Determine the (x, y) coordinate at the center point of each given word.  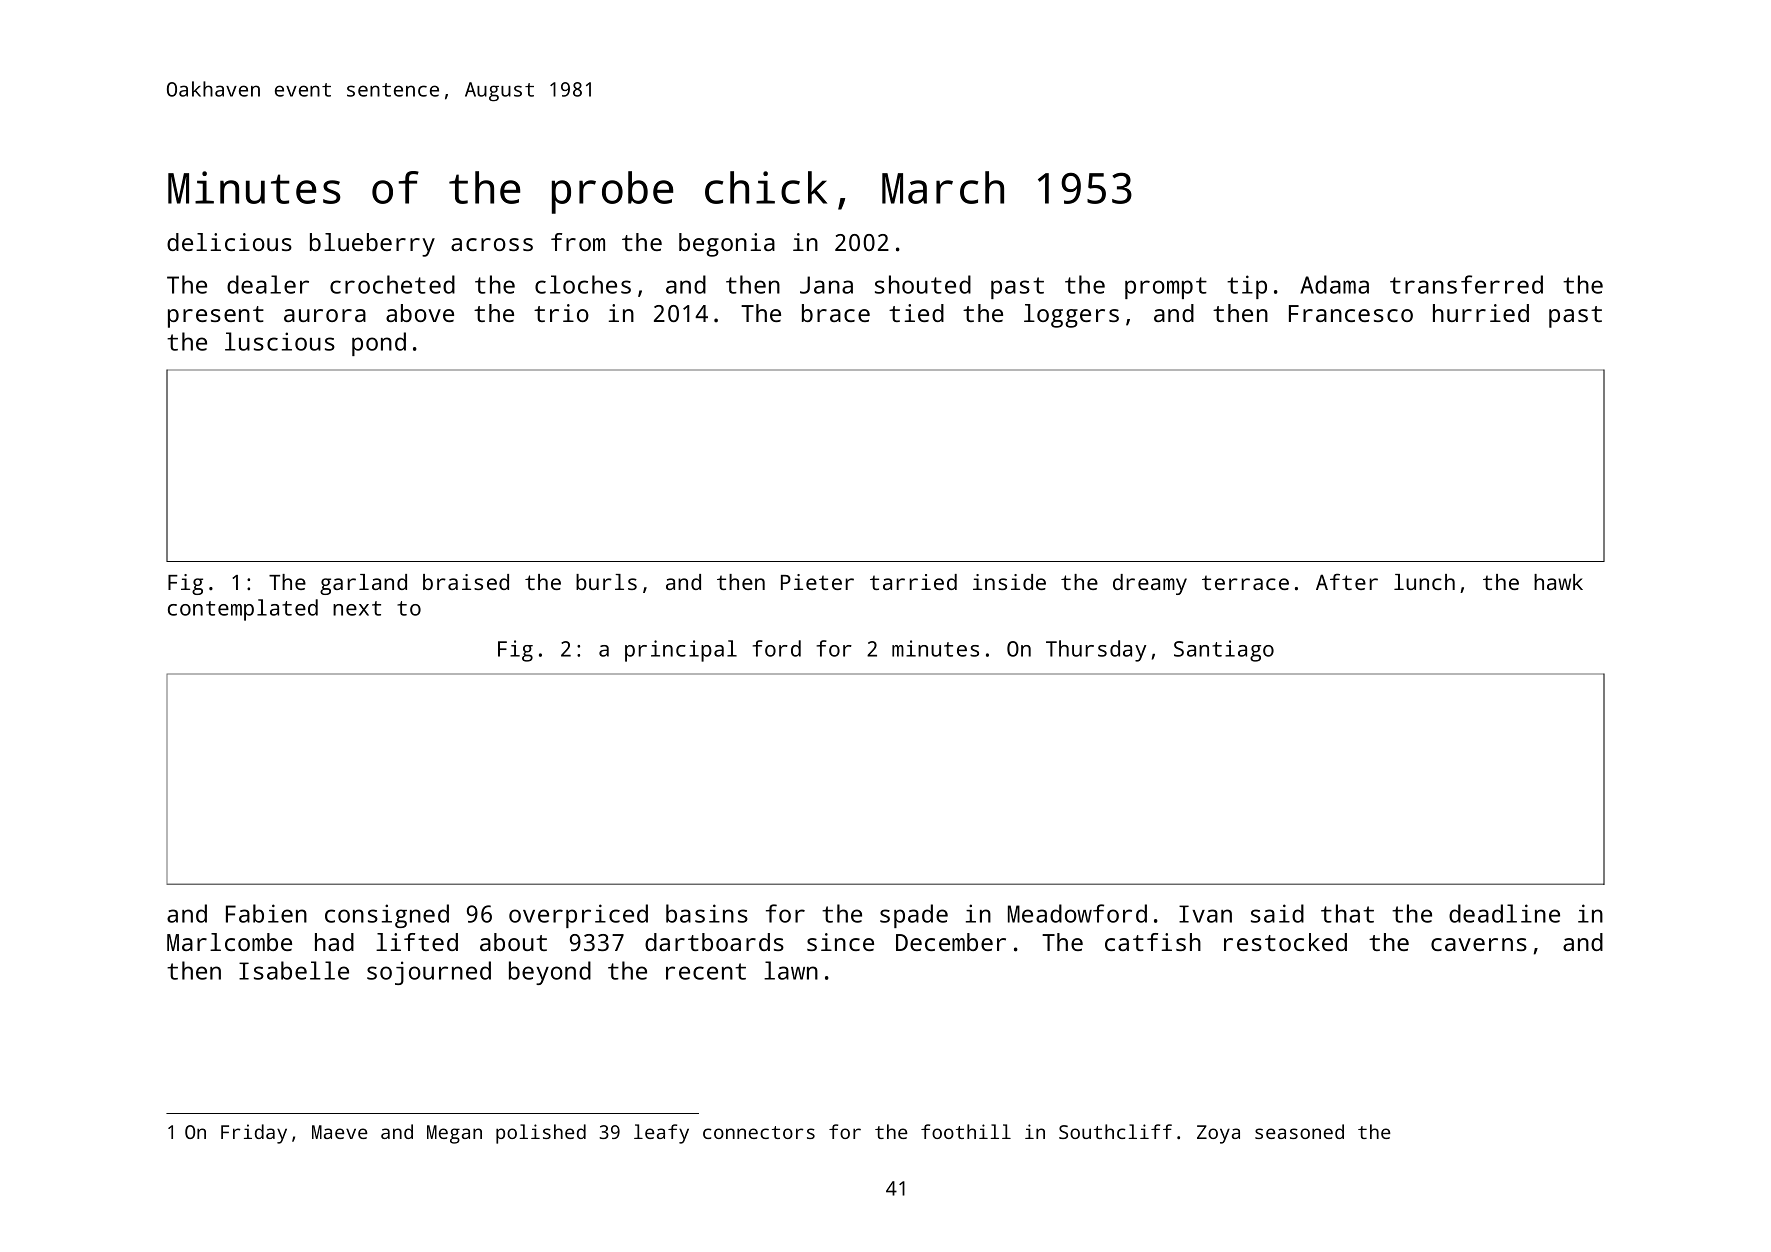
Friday (254, 1134)
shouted (923, 284)
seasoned (1299, 1131)
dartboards (714, 942)
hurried (1481, 313)
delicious (229, 242)
